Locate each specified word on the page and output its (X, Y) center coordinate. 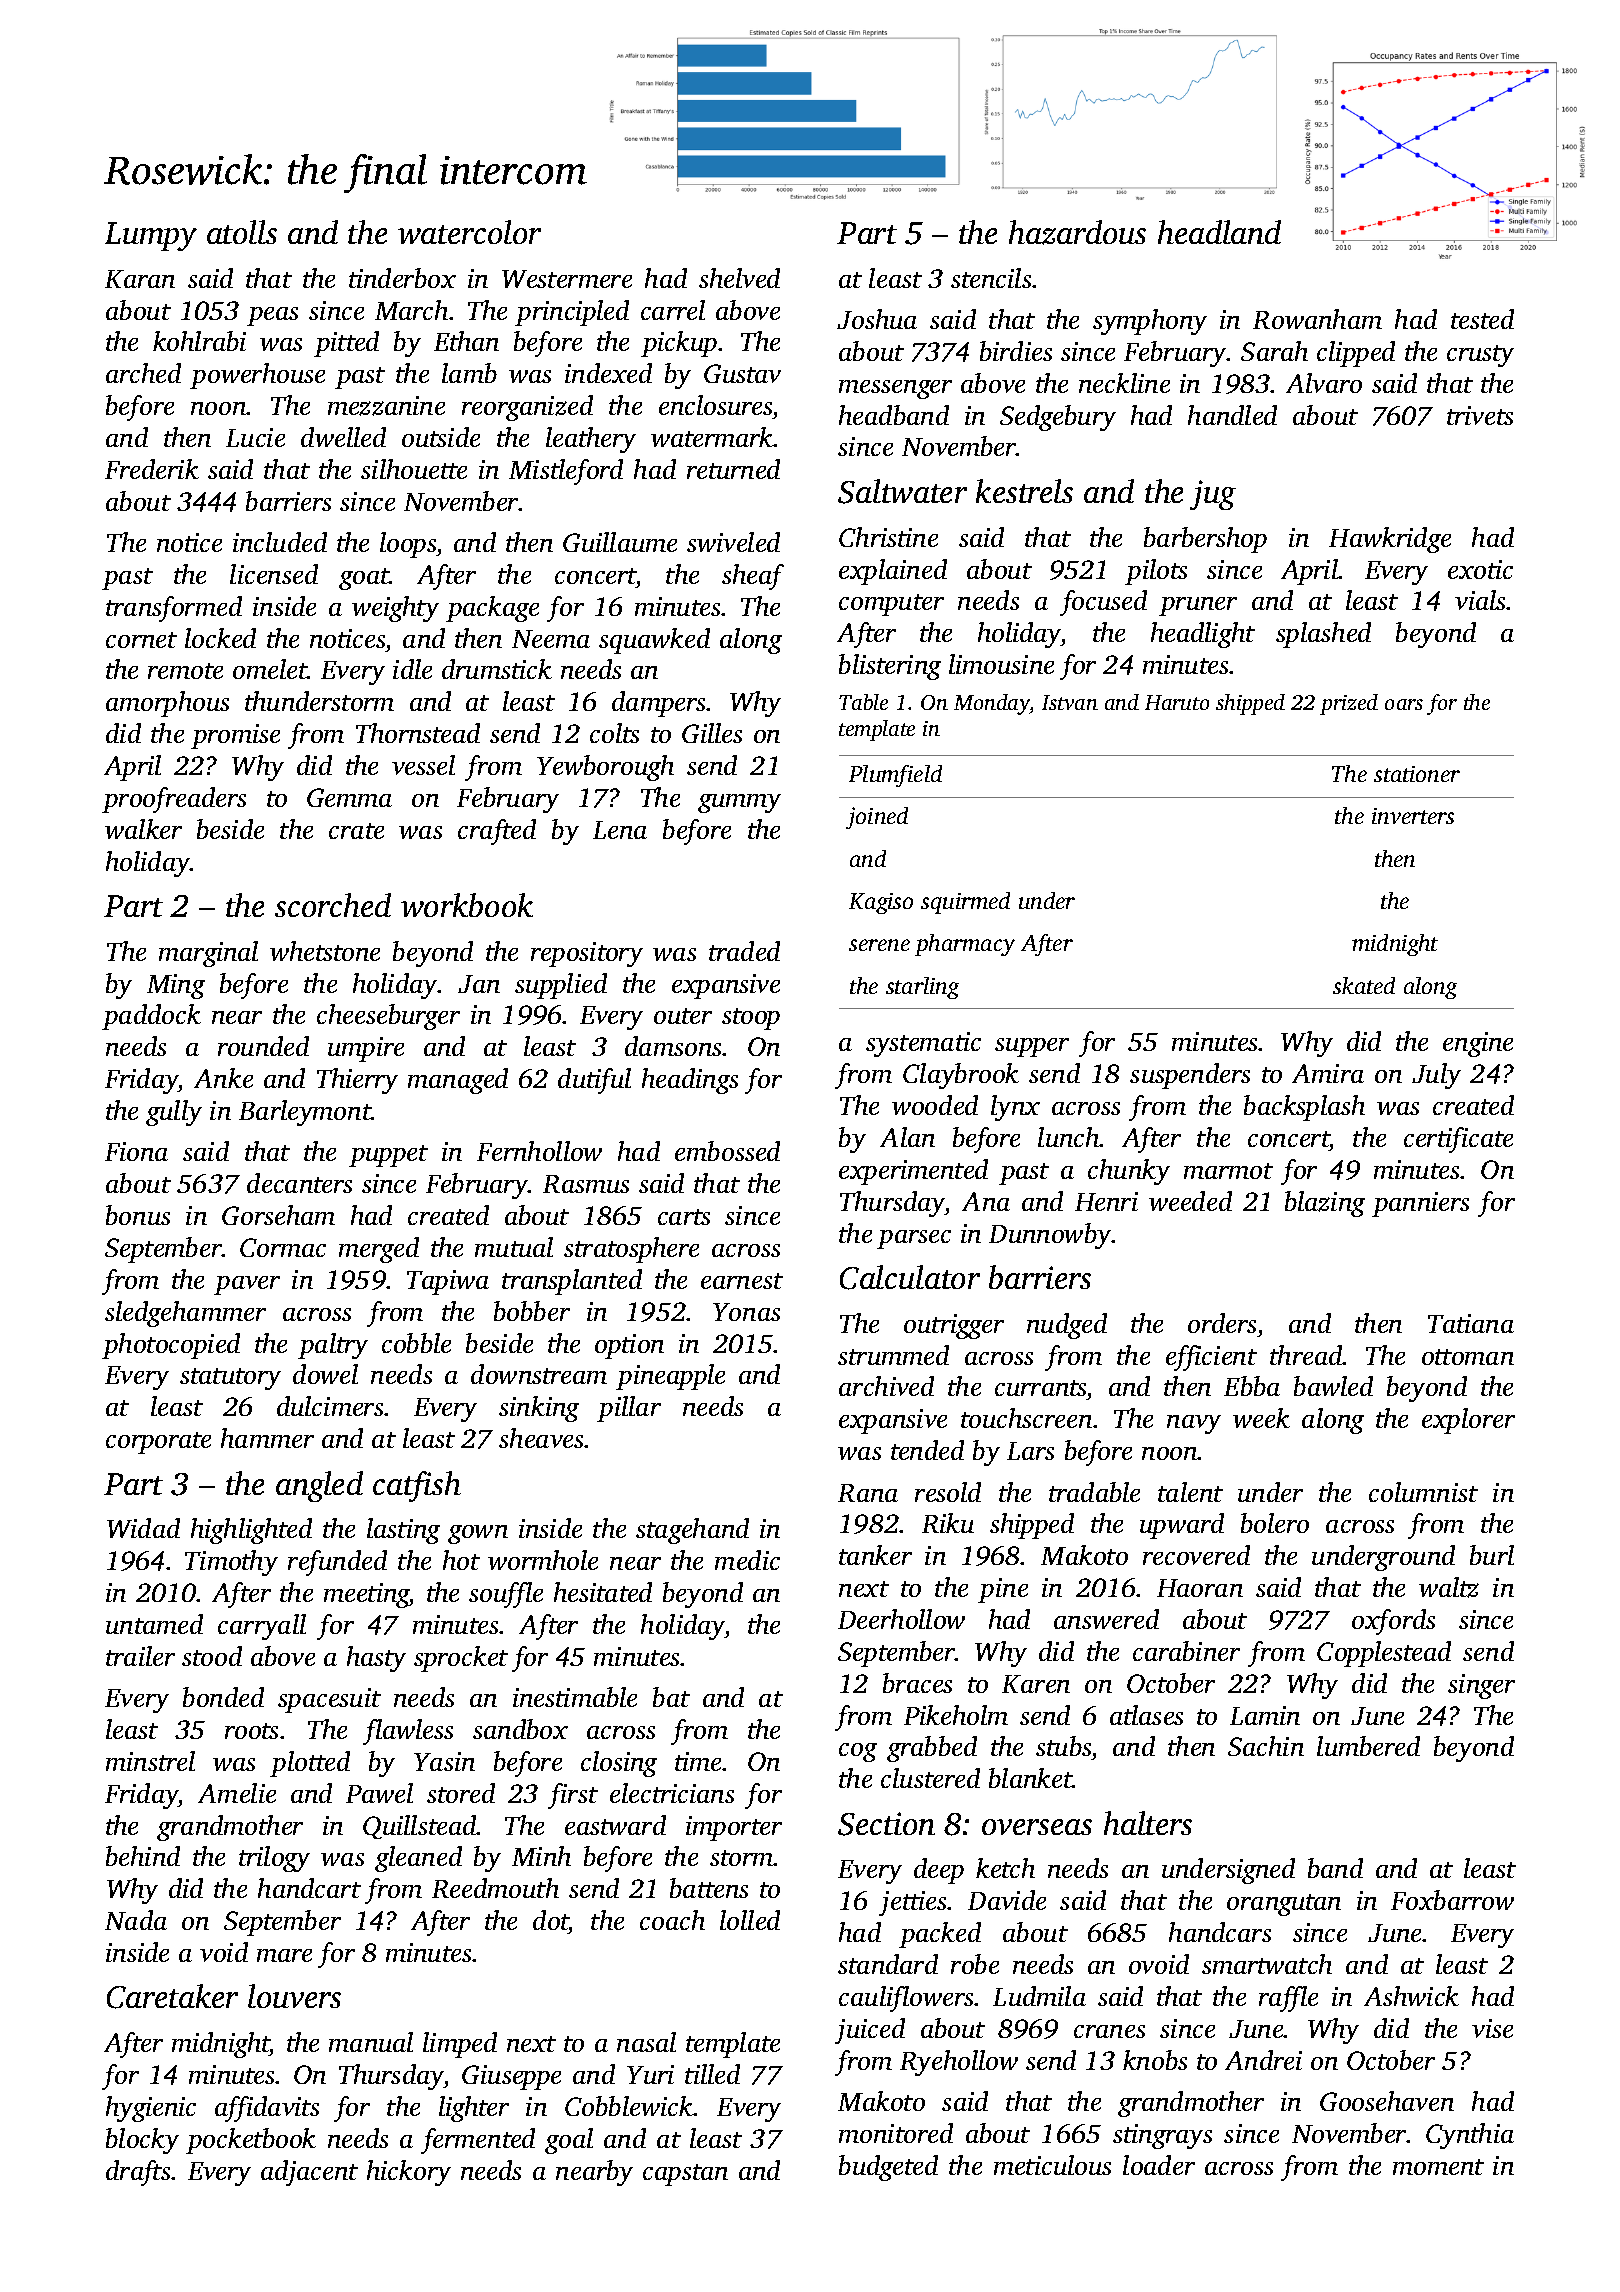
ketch (1005, 1868)
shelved (739, 278)
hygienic (151, 2109)
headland (1219, 232)
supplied (561, 986)
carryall (262, 1627)
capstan (685, 2175)
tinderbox (402, 278)
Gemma (349, 797)
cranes (1109, 2031)
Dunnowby (1050, 1236)
